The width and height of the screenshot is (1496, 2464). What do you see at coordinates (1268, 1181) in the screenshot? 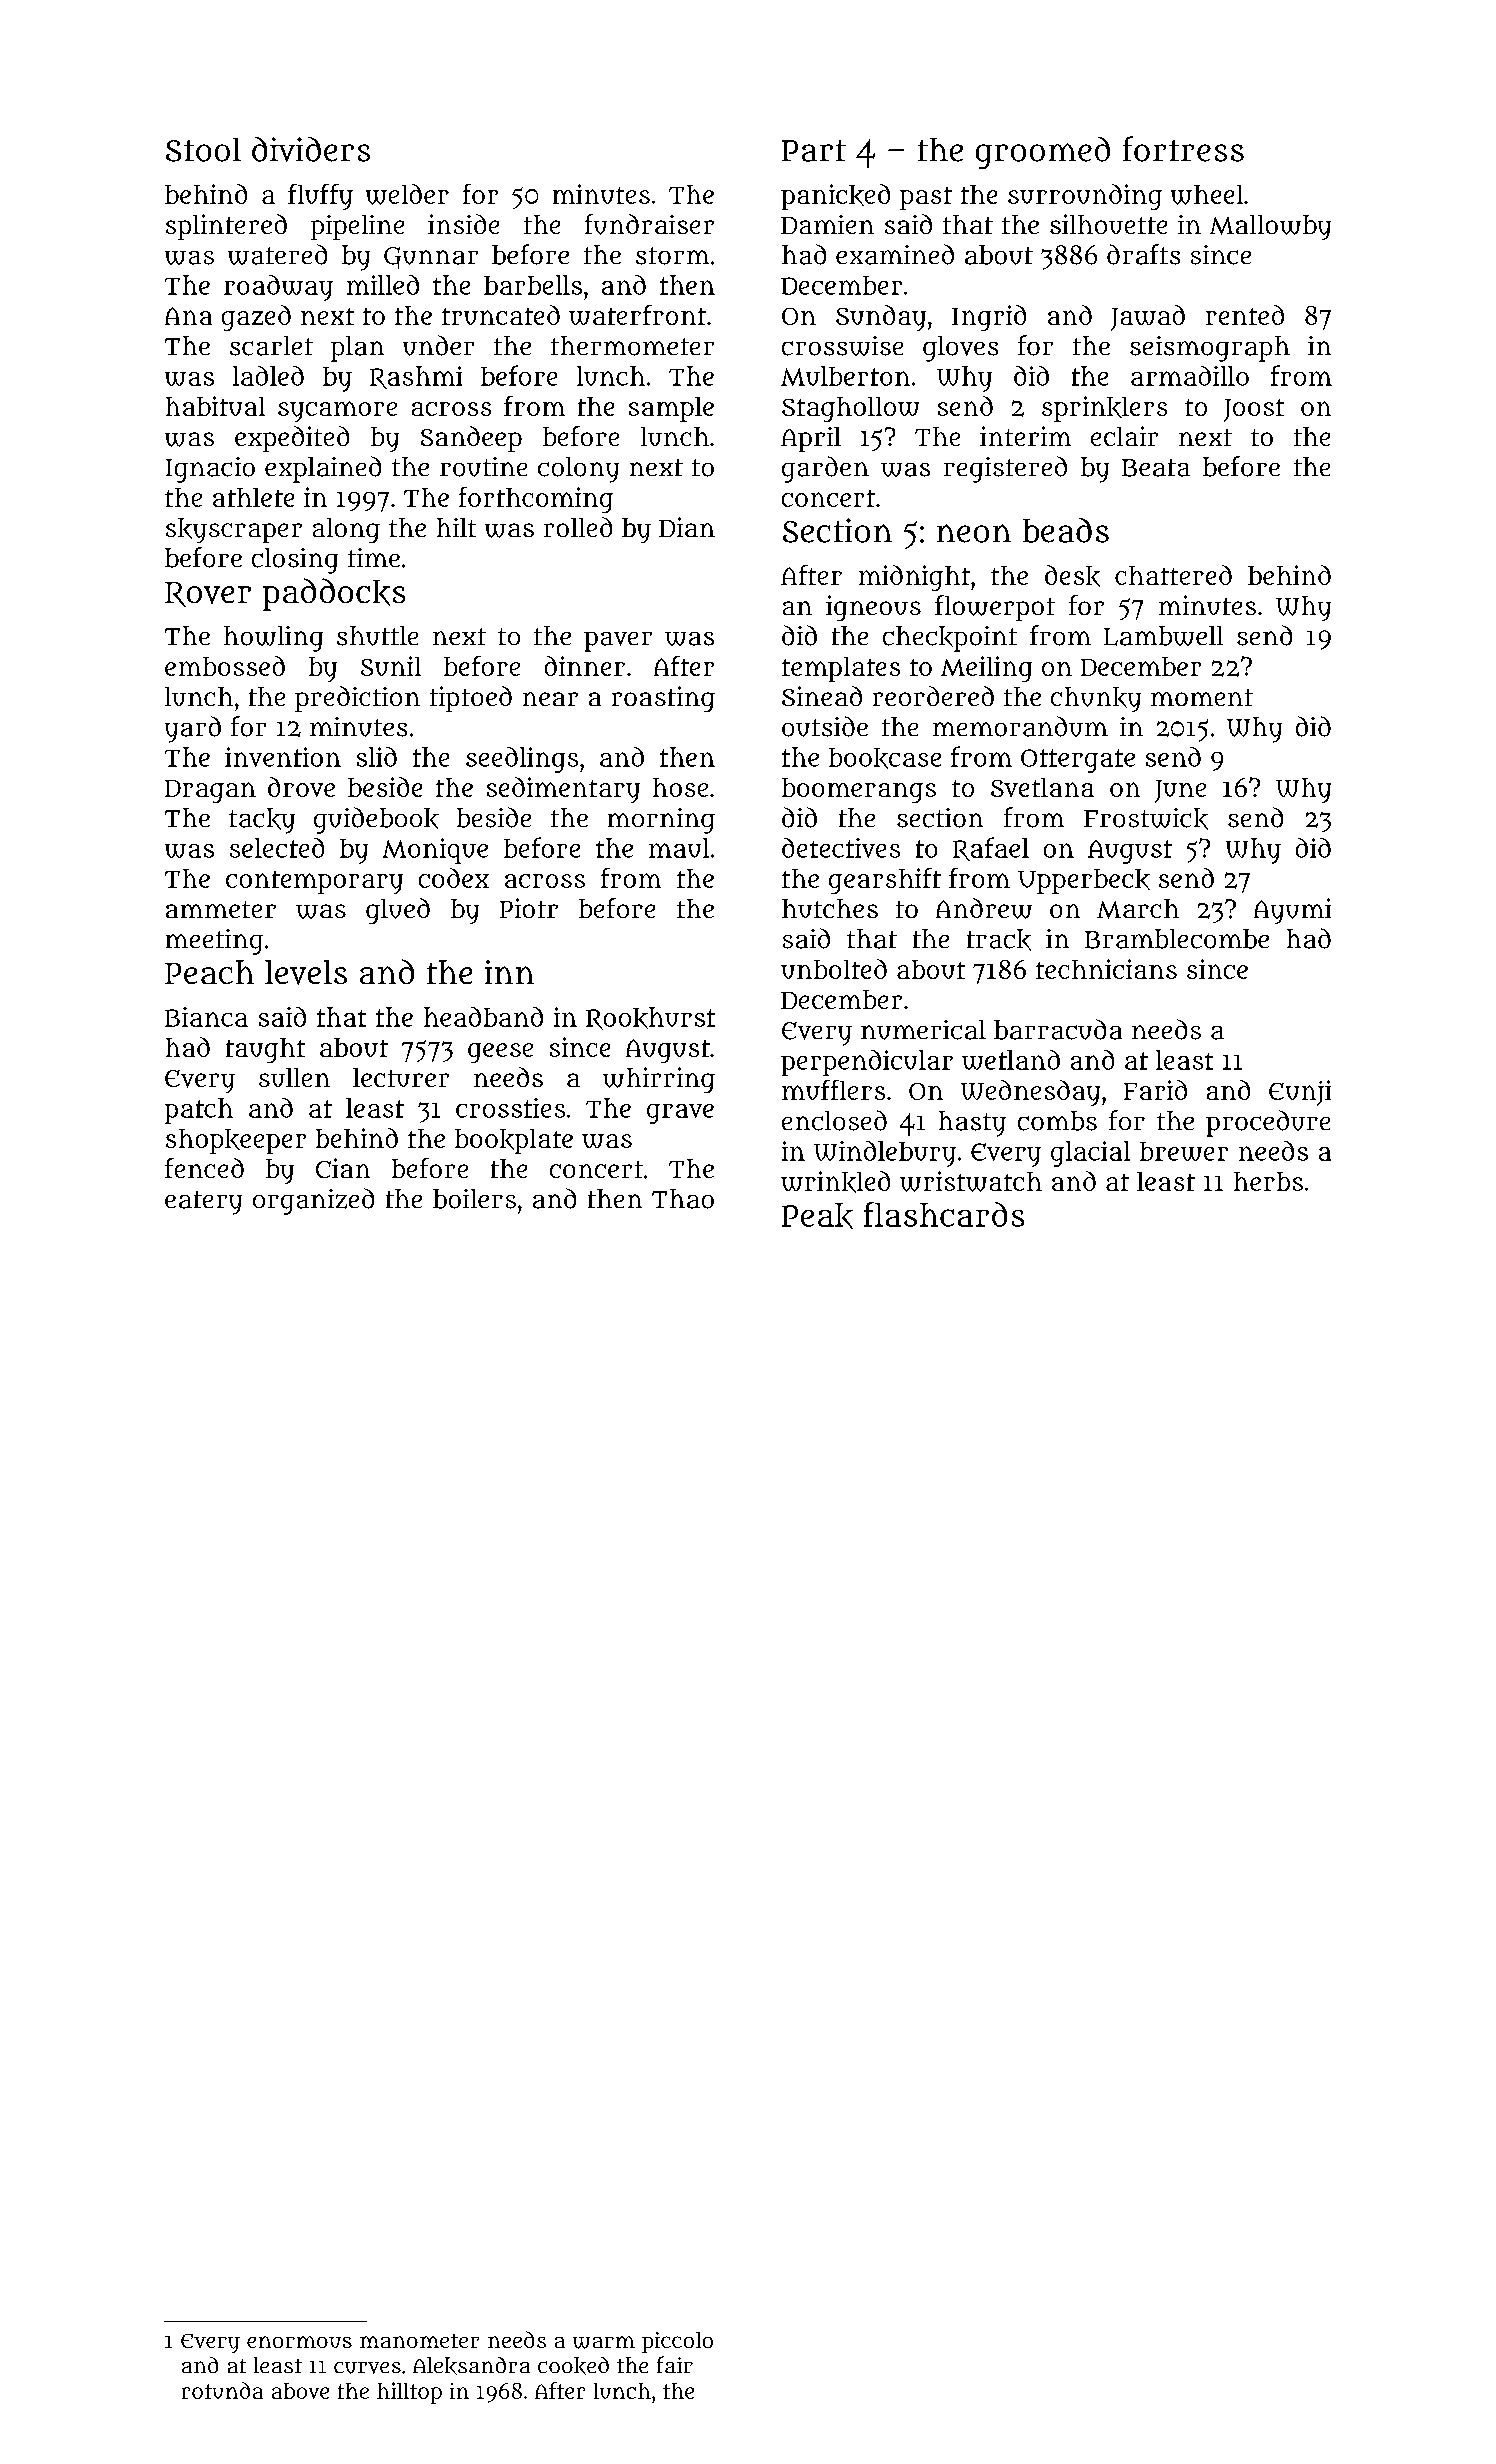
I see `herbs` at bounding box center [1268, 1181].
